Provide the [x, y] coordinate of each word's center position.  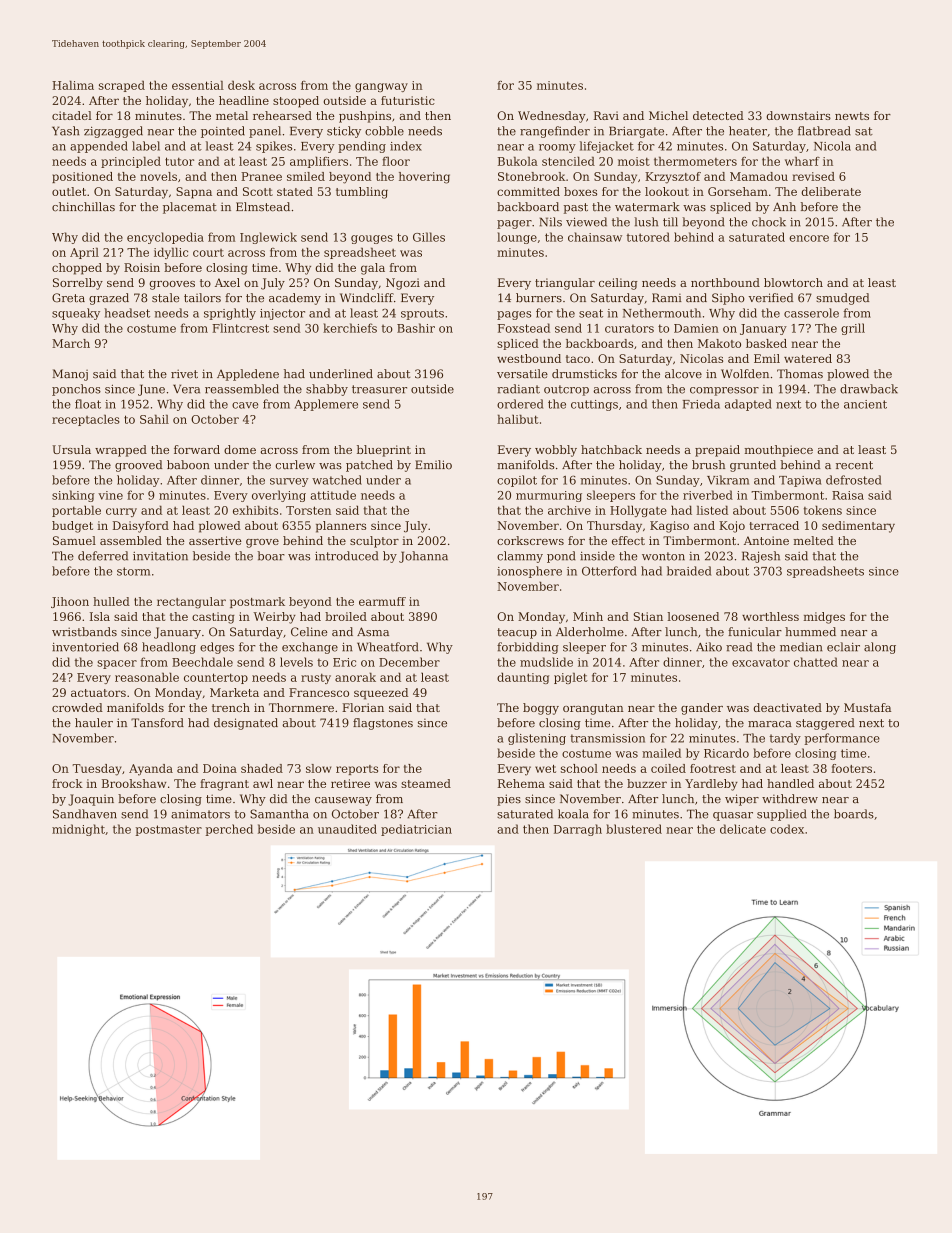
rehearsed [282, 115]
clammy [520, 557]
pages [514, 315]
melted [814, 540]
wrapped [121, 451]
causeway [343, 801]
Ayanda [151, 770]
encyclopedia [165, 238]
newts [852, 116]
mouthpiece [779, 451]
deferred [103, 556]
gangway [381, 87]
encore [809, 238]
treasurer [379, 389]
